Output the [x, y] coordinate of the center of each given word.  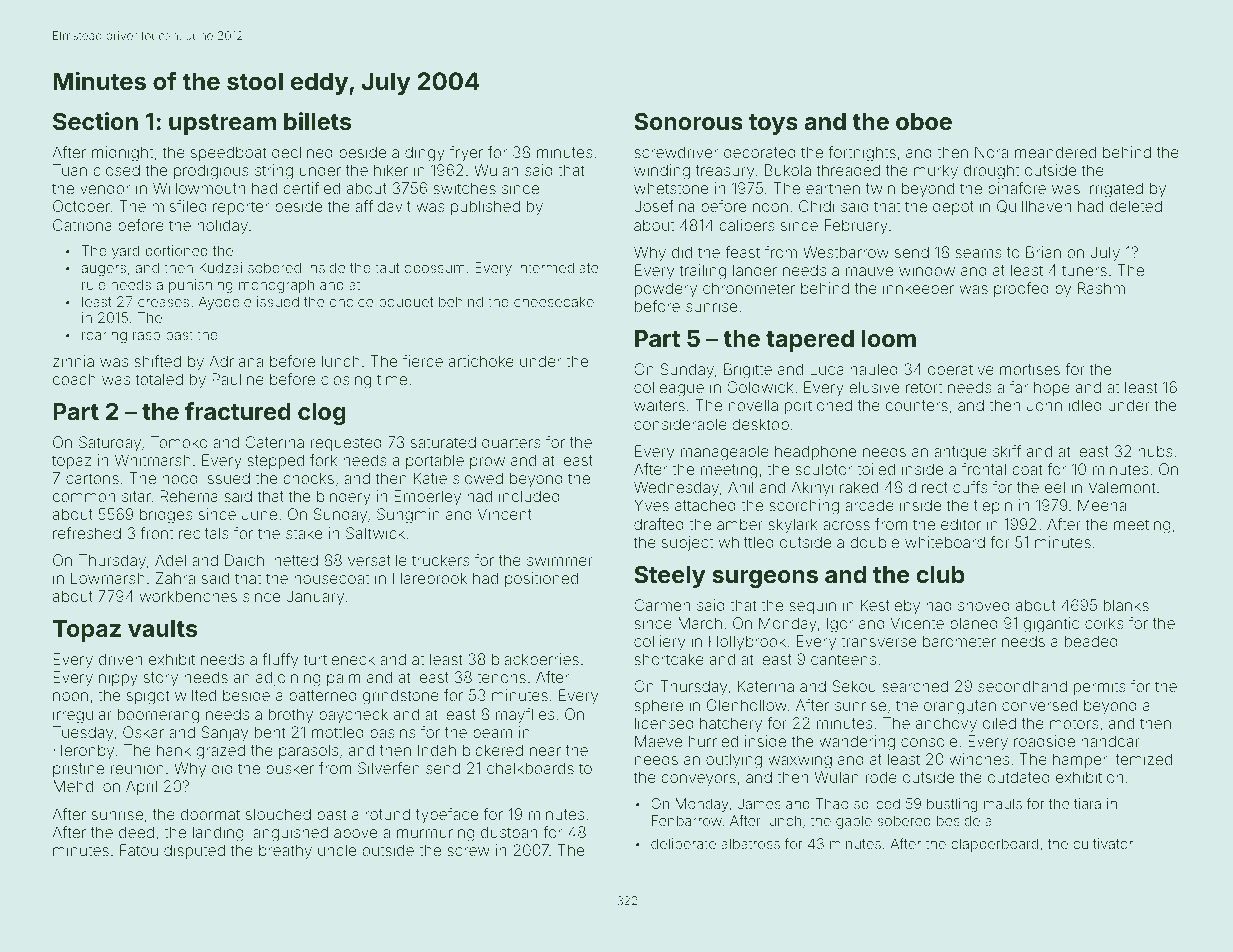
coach [74, 379]
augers [104, 270]
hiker [391, 170]
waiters [659, 405]
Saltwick [375, 533]
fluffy [280, 661]
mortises [1030, 369]
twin [880, 188]
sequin [812, 606]
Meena [1102, 505]
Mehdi [75, 786]
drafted [659, 524]
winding [662, 172]
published [485, 207]
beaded [1091, 641]
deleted [1136, 206]
